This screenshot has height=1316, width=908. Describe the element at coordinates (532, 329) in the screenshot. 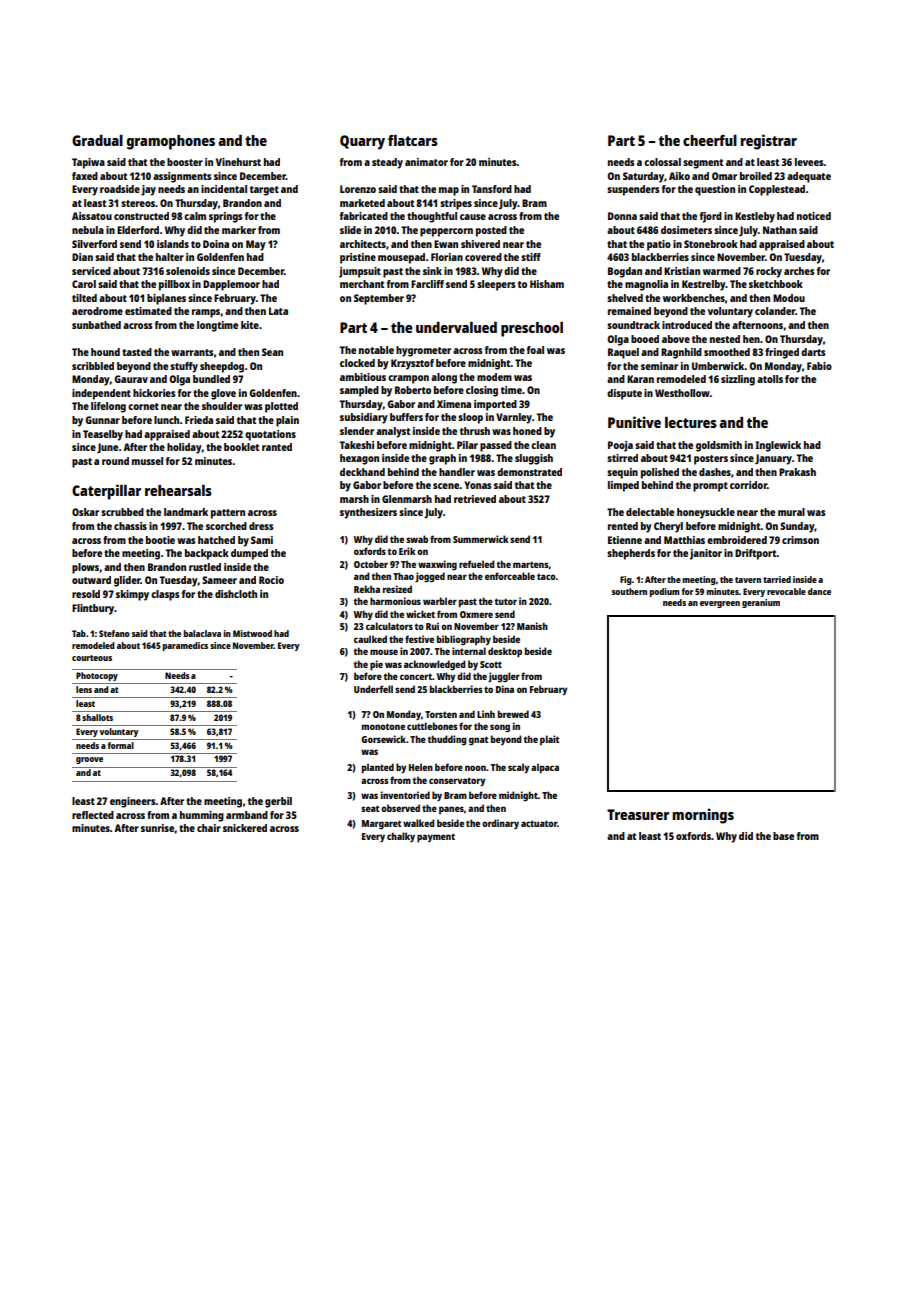

I see `preschool` at that location.
